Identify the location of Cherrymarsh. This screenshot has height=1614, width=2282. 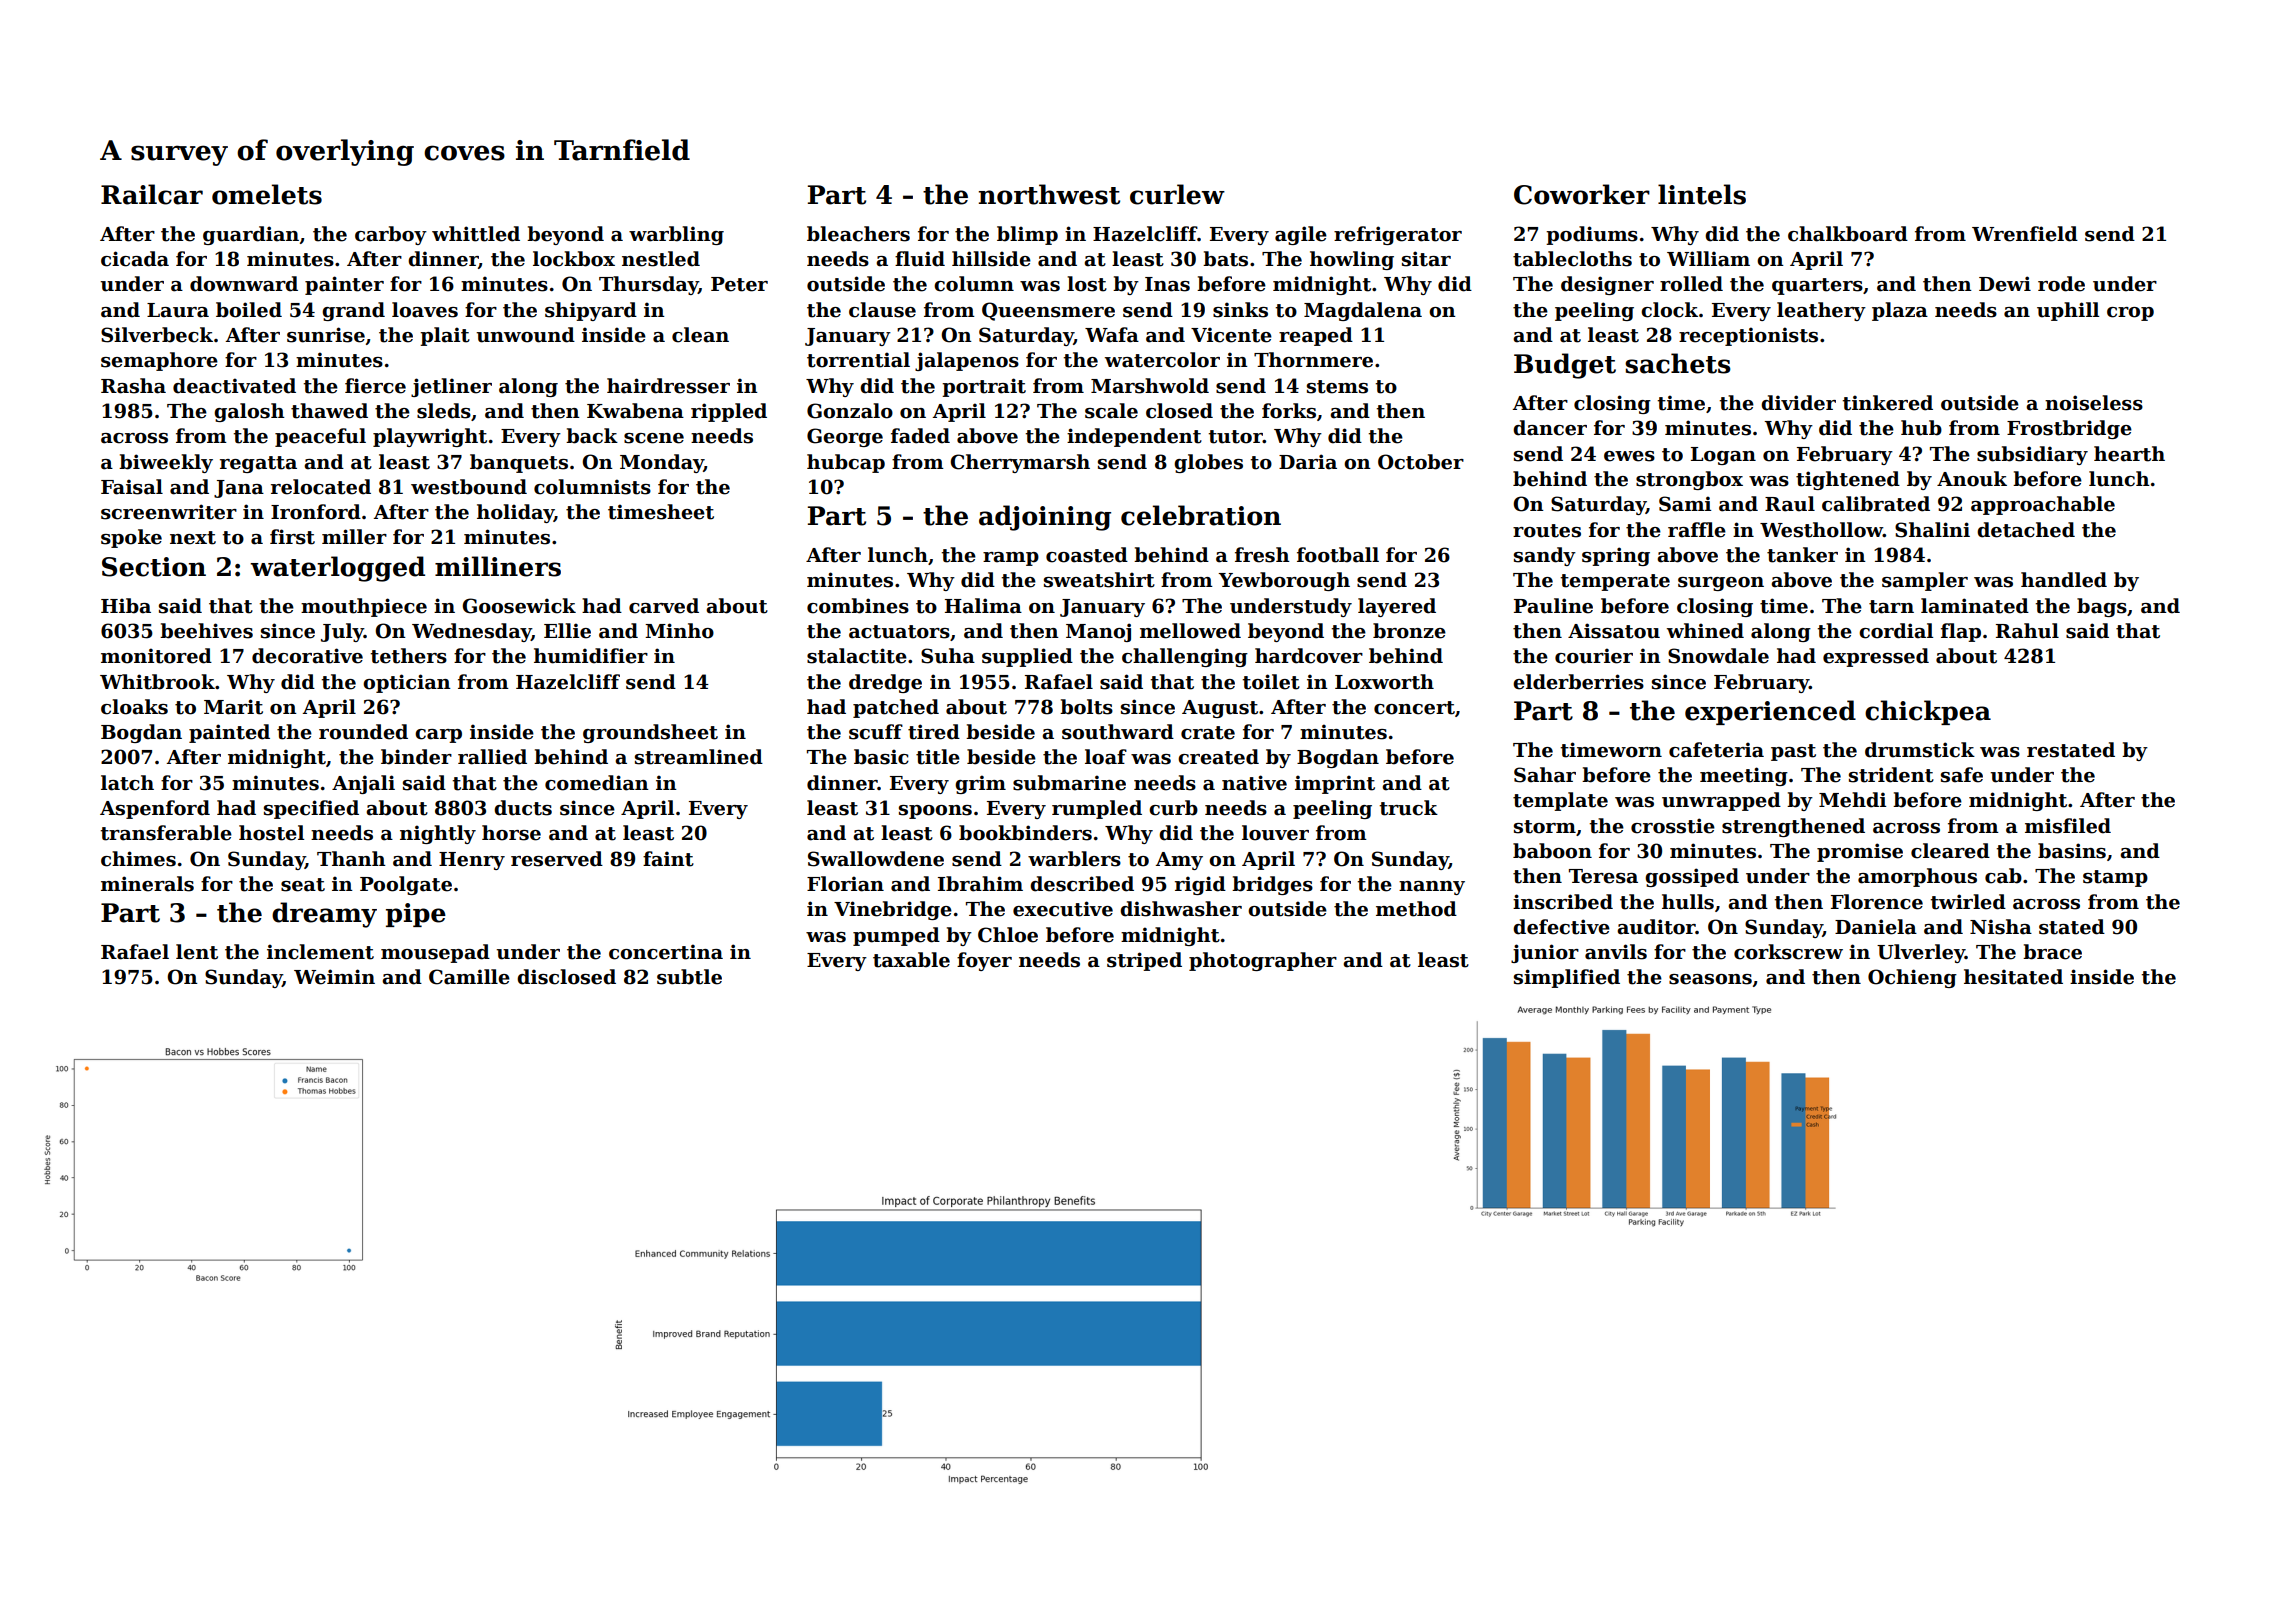
(1020, 463).
